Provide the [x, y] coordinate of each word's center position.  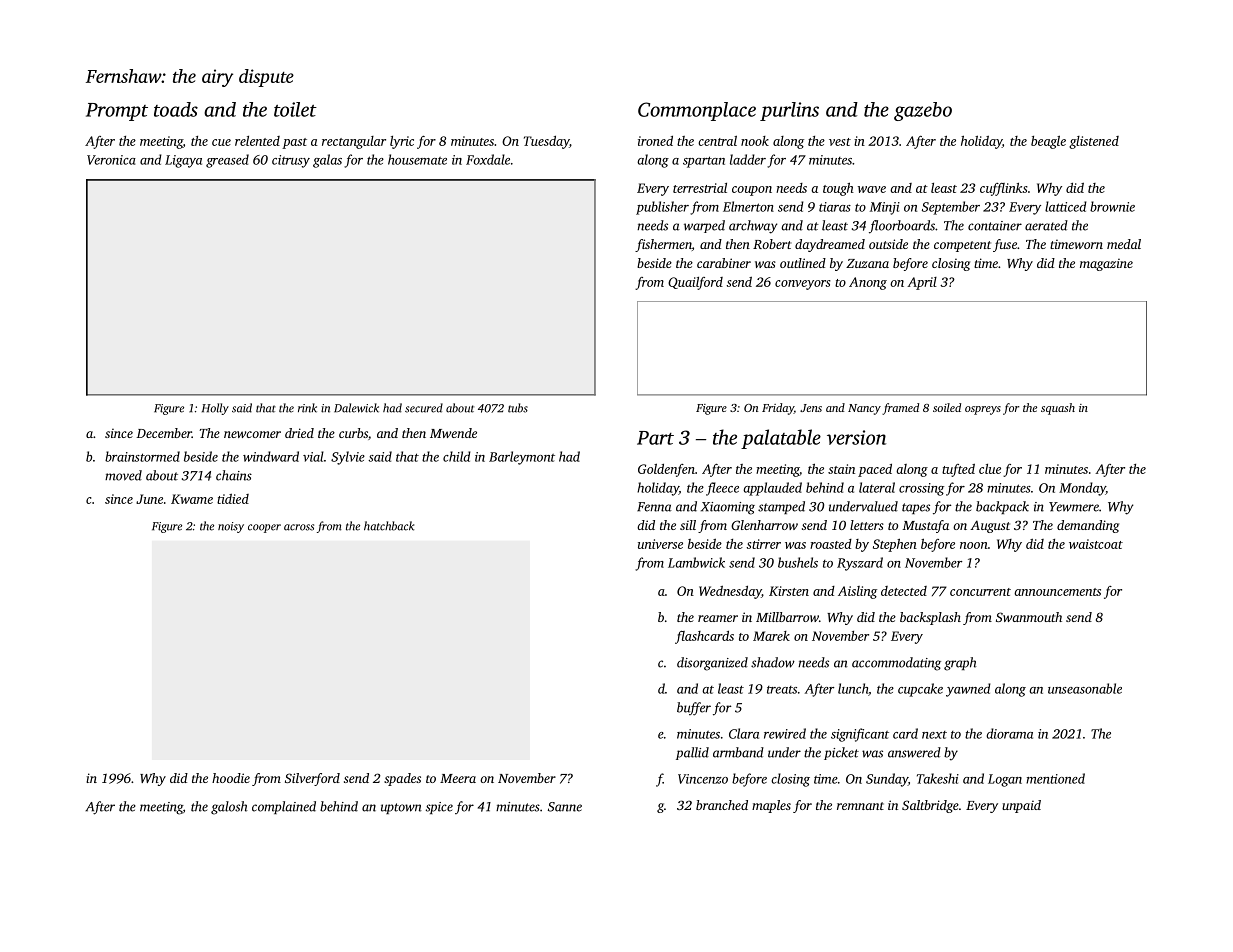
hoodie [231, 778]
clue [990, 469]
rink [307, 408]
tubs [518, 408]
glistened [1094, 142]
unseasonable [1085, 688]
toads [176, 109]
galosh [229, 808]
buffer [694, 709]
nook [755, 141]
